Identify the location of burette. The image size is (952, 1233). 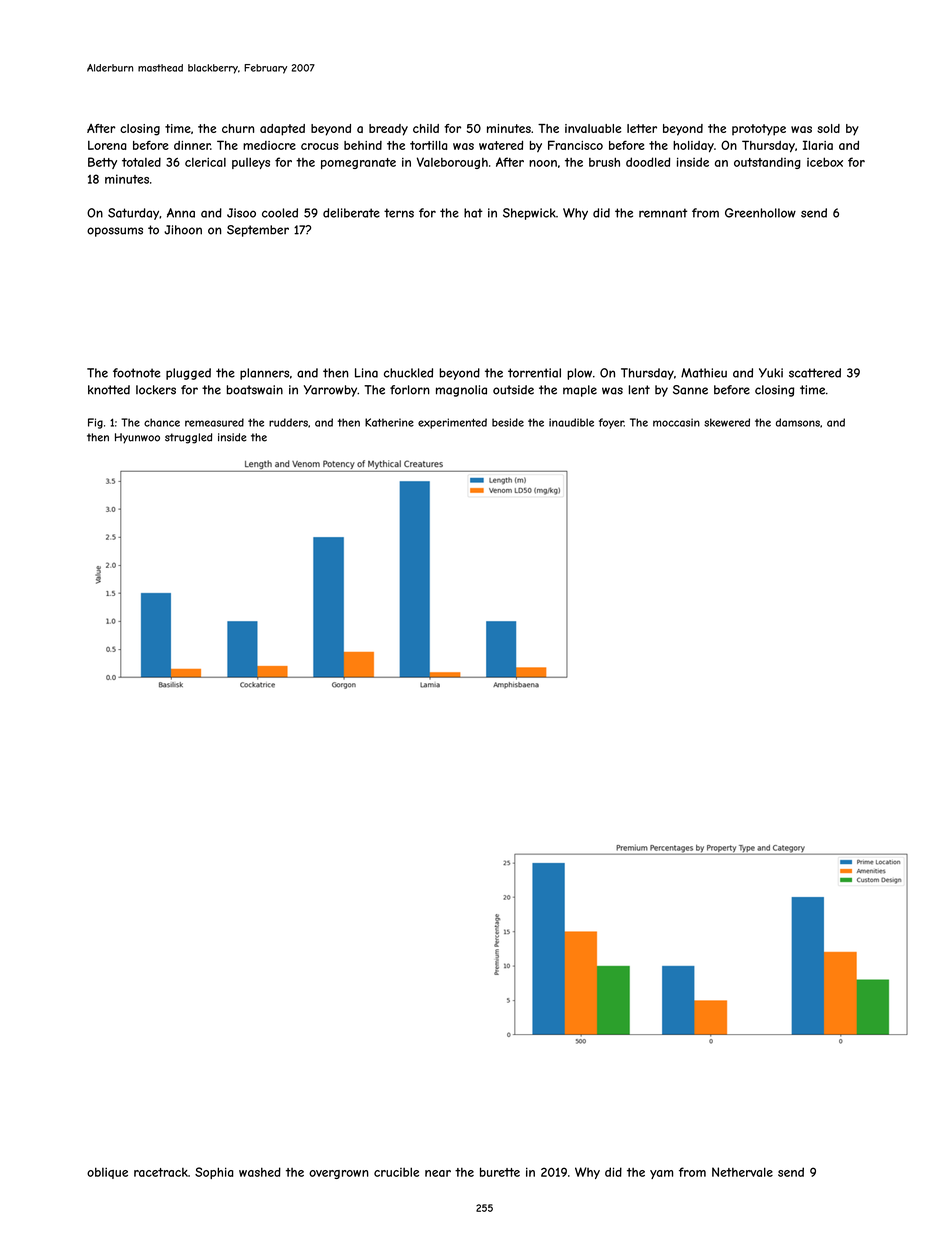
(500, 1172).
